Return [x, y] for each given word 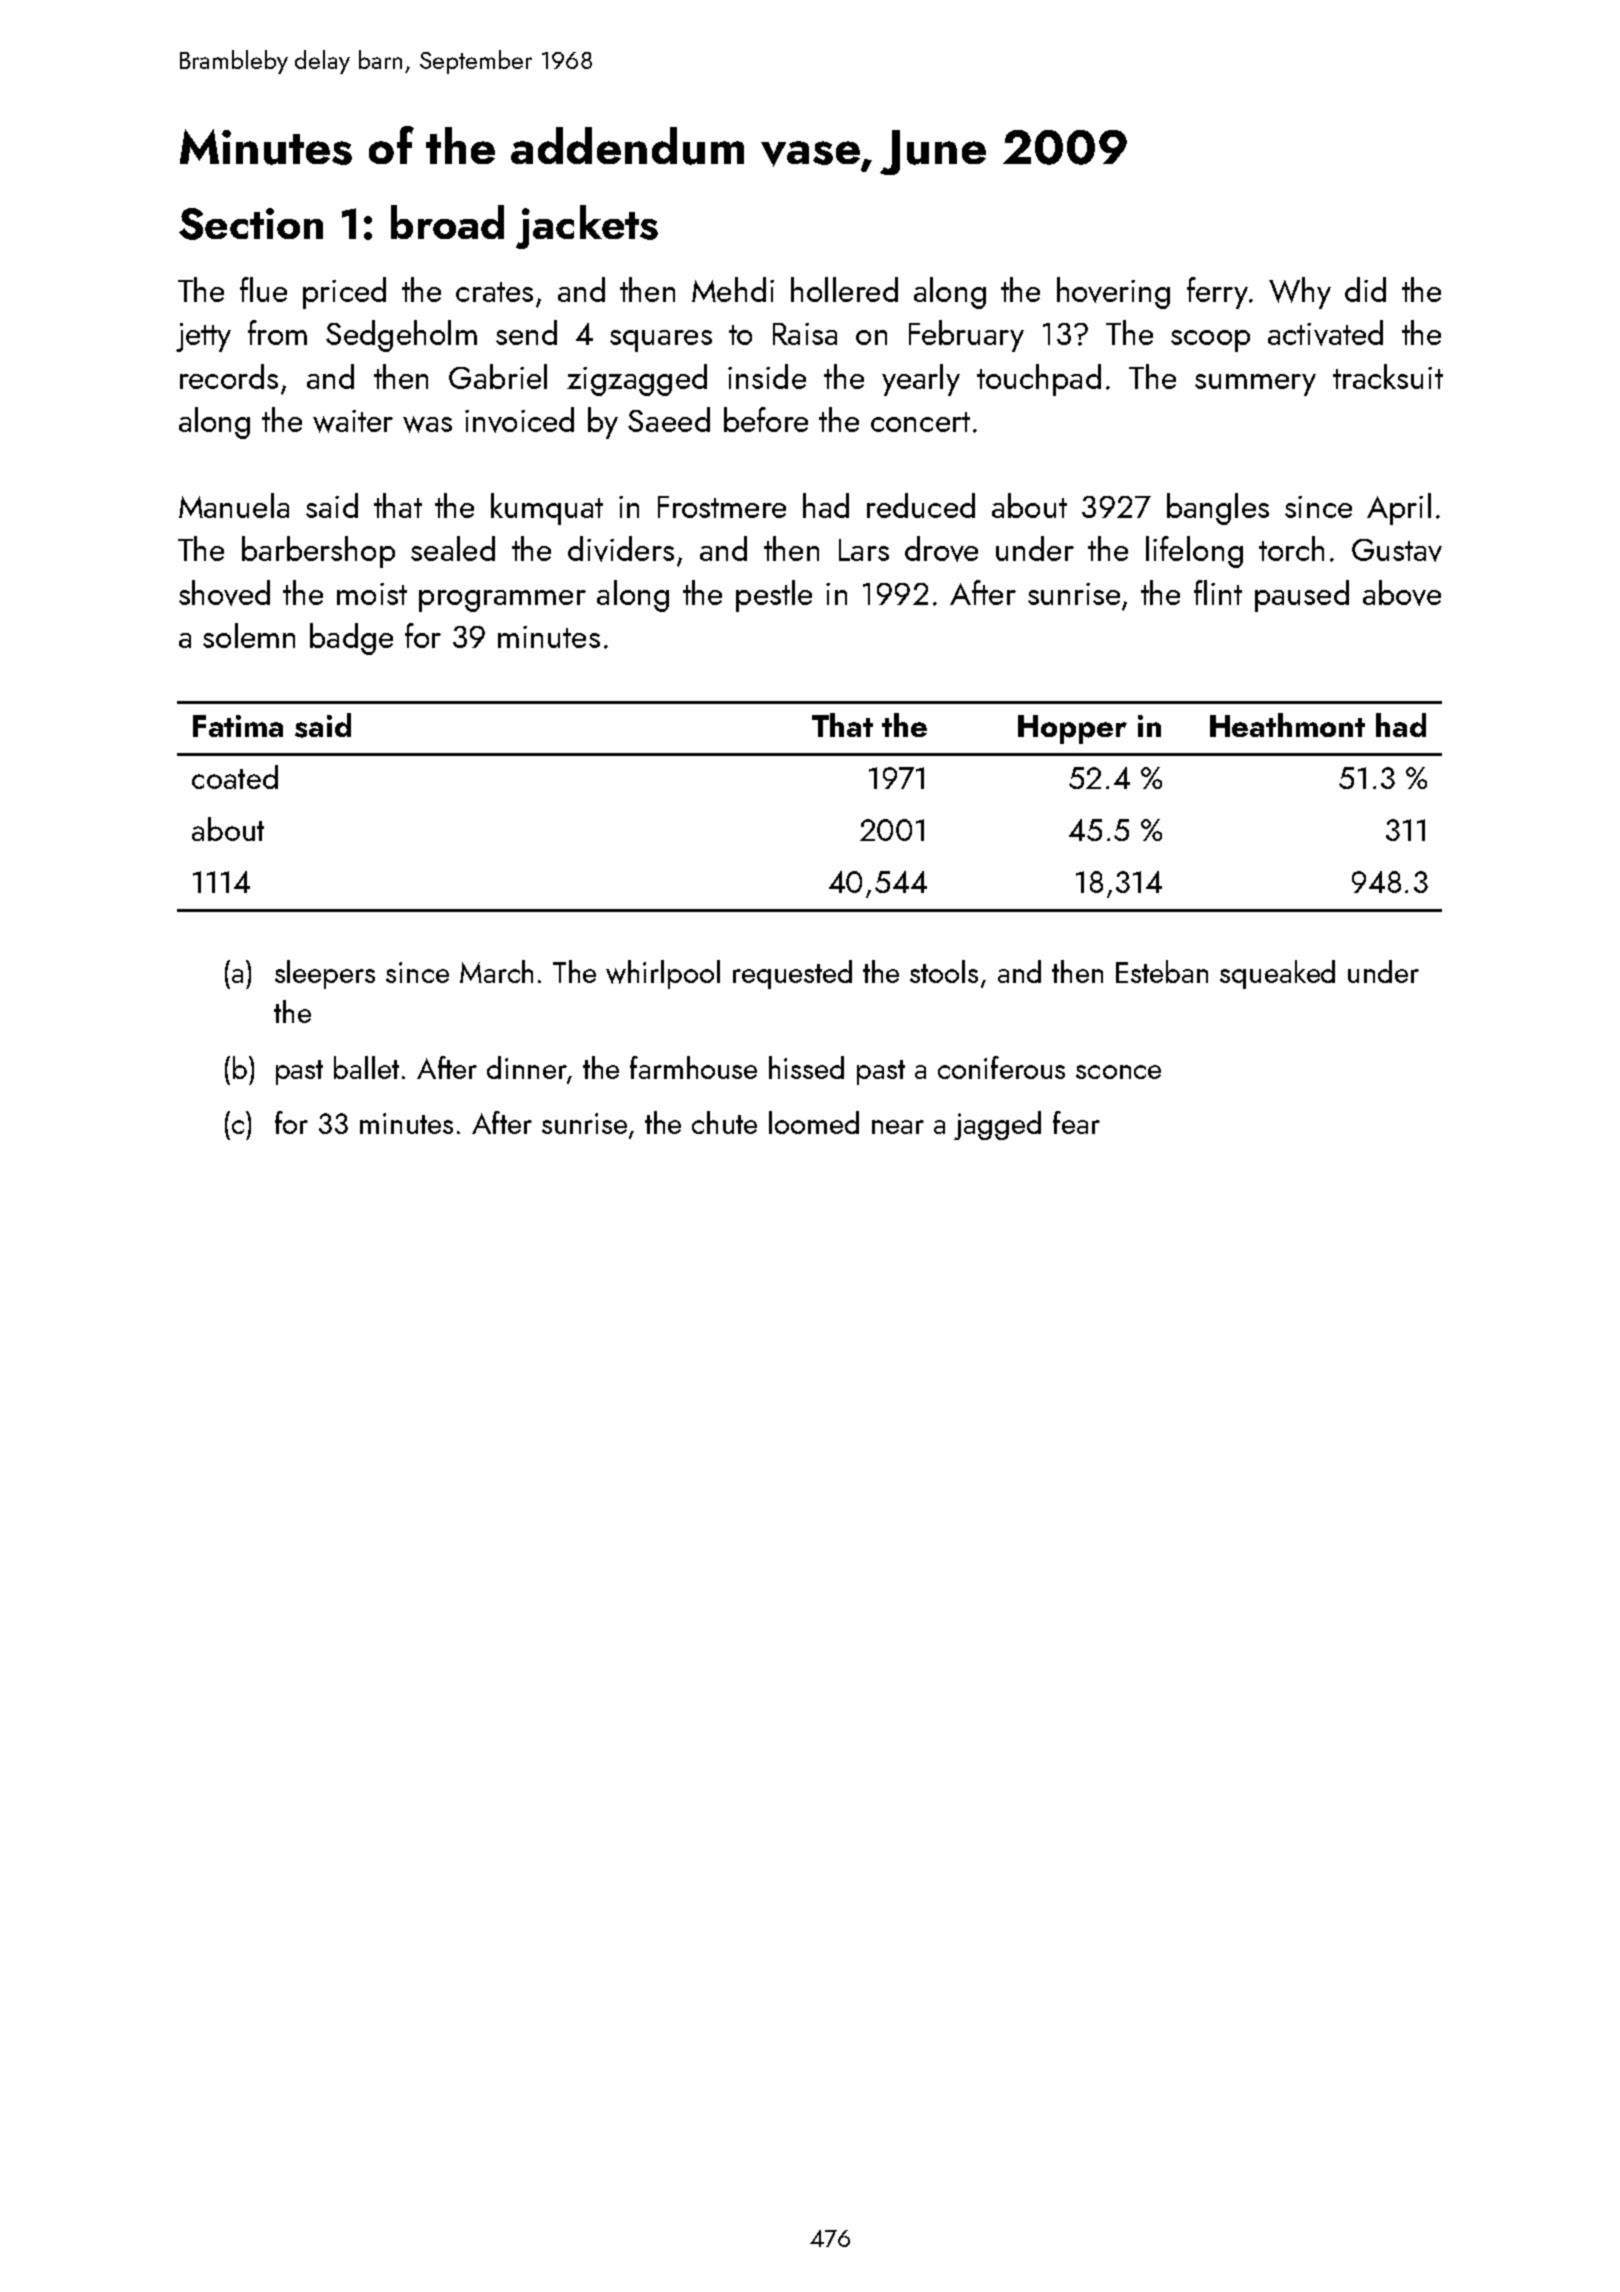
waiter [353, 421]
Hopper [1072, 729]
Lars [864, 550]
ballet [366, 1067]
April [1399, 509]
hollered [844, 289]
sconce [1118, 1072]
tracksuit [1388, 376]
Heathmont [1287, 725]
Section [251, 224]
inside [767, 376]
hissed [806, 1067]
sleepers [325, 974]
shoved [224, 593]
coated [235, 777]
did [1365, 289]
